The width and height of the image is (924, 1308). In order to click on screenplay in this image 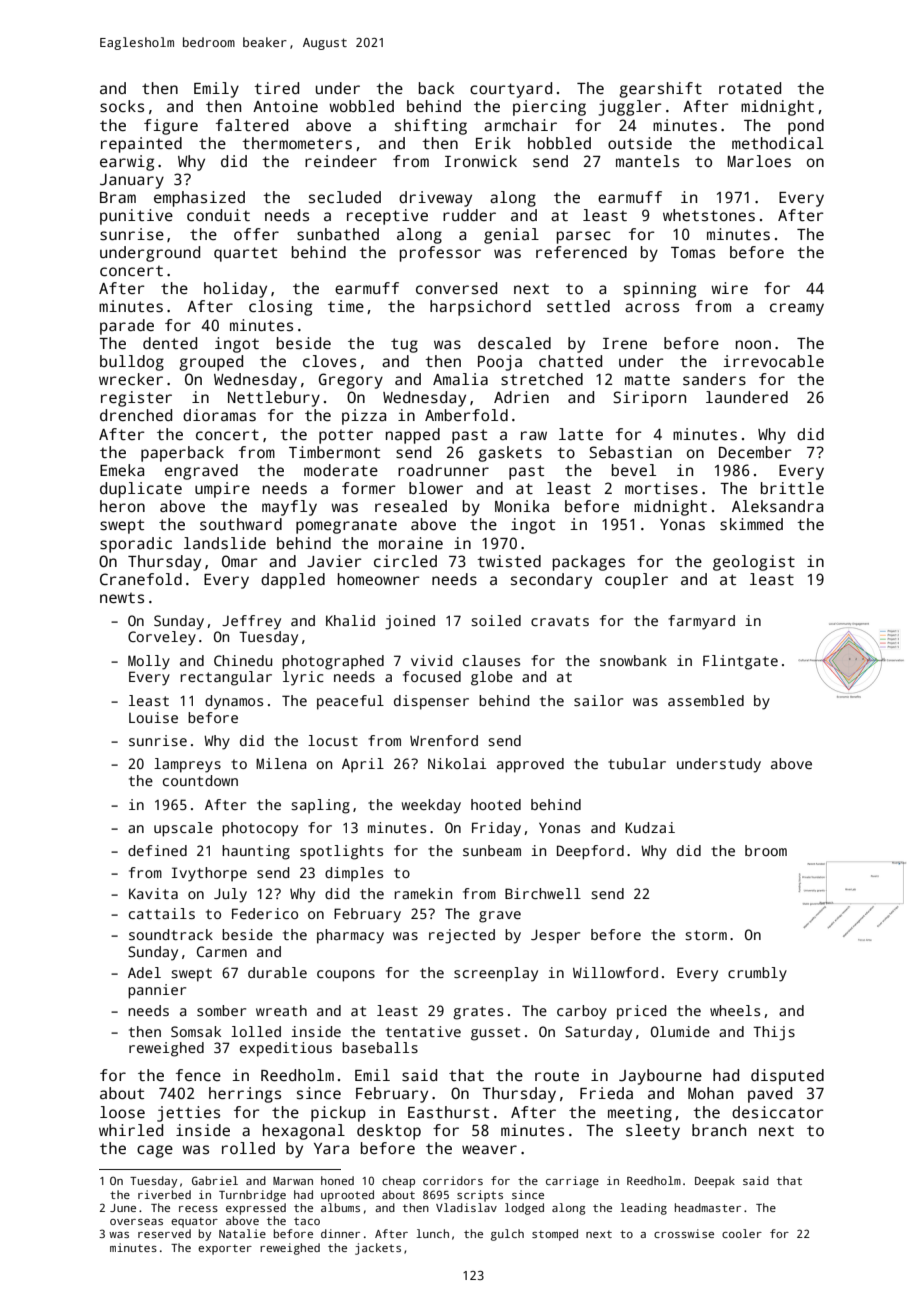, I will do `click(496, 974)`.
